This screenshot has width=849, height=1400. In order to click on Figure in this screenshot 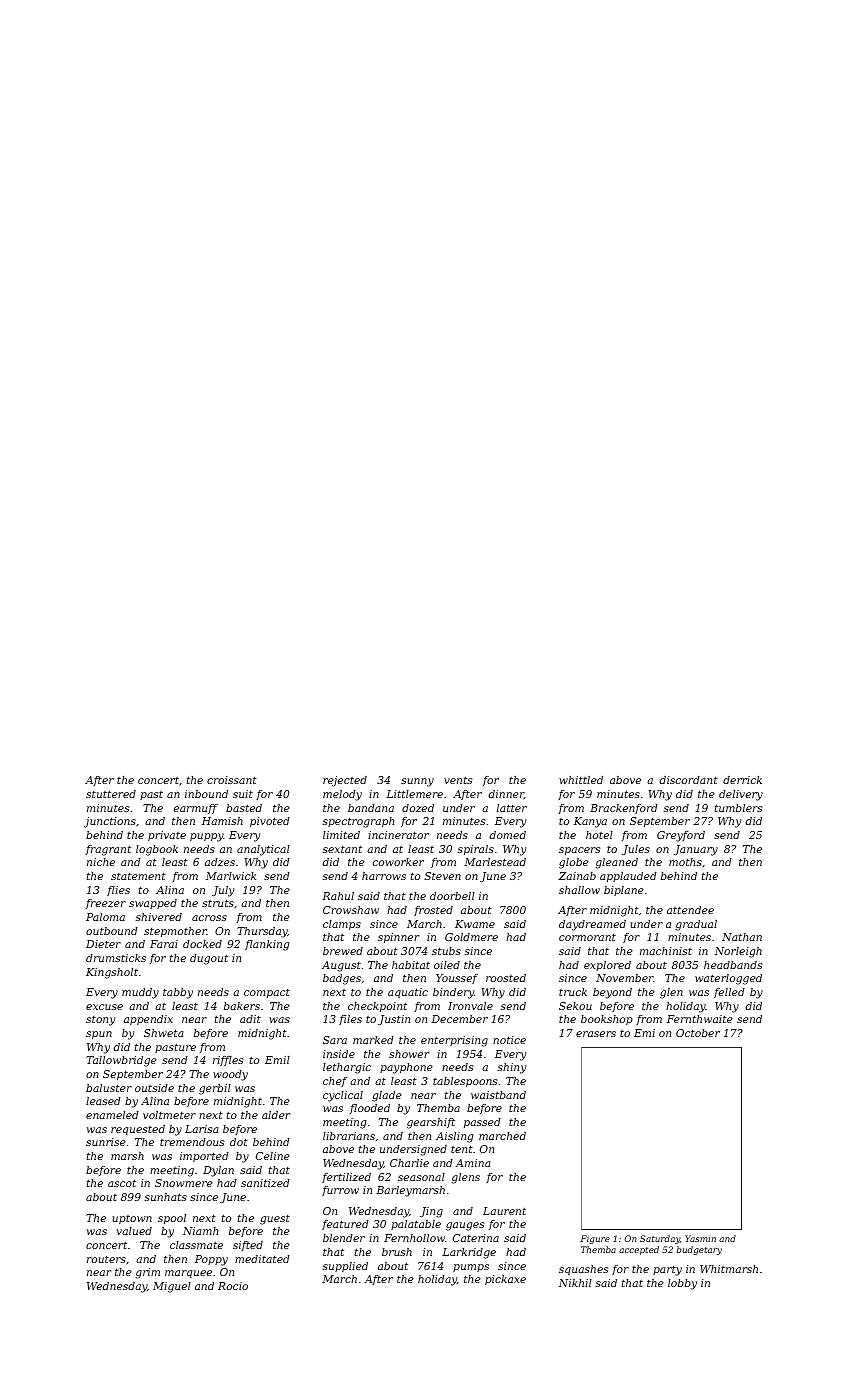, I will do `click(595, 1239)`.
